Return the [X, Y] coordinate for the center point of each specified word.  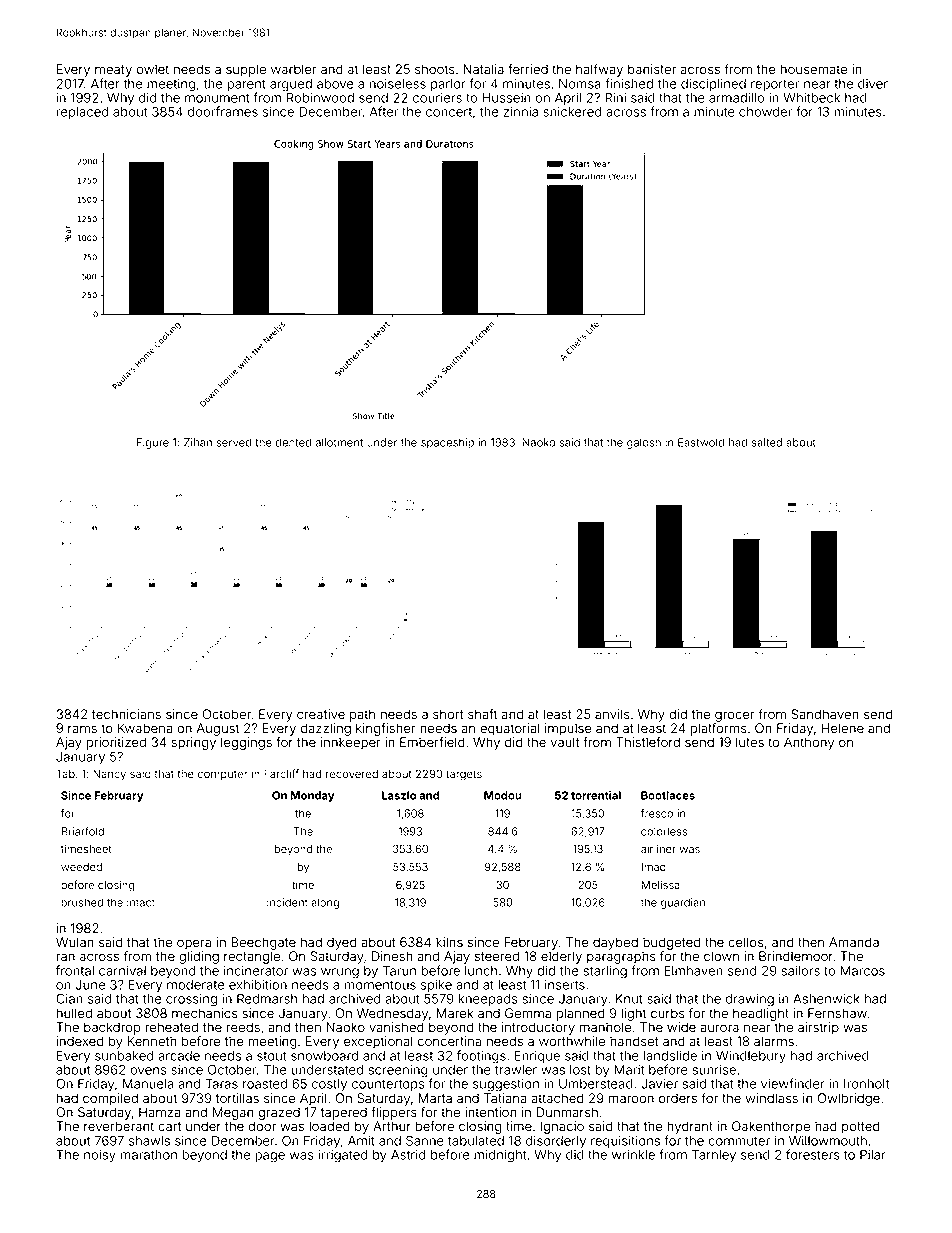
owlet [153, 69]
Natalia [483, 69]
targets [464, 775]
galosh [644, 443]
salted [767, 442]
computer [222, 775]
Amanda [854, 942]
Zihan [198, 442]
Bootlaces [668, 795]
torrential [596, 795]
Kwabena [145, 728]
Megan [233, 1113]
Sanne [425, 1140]
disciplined [713, 84]
